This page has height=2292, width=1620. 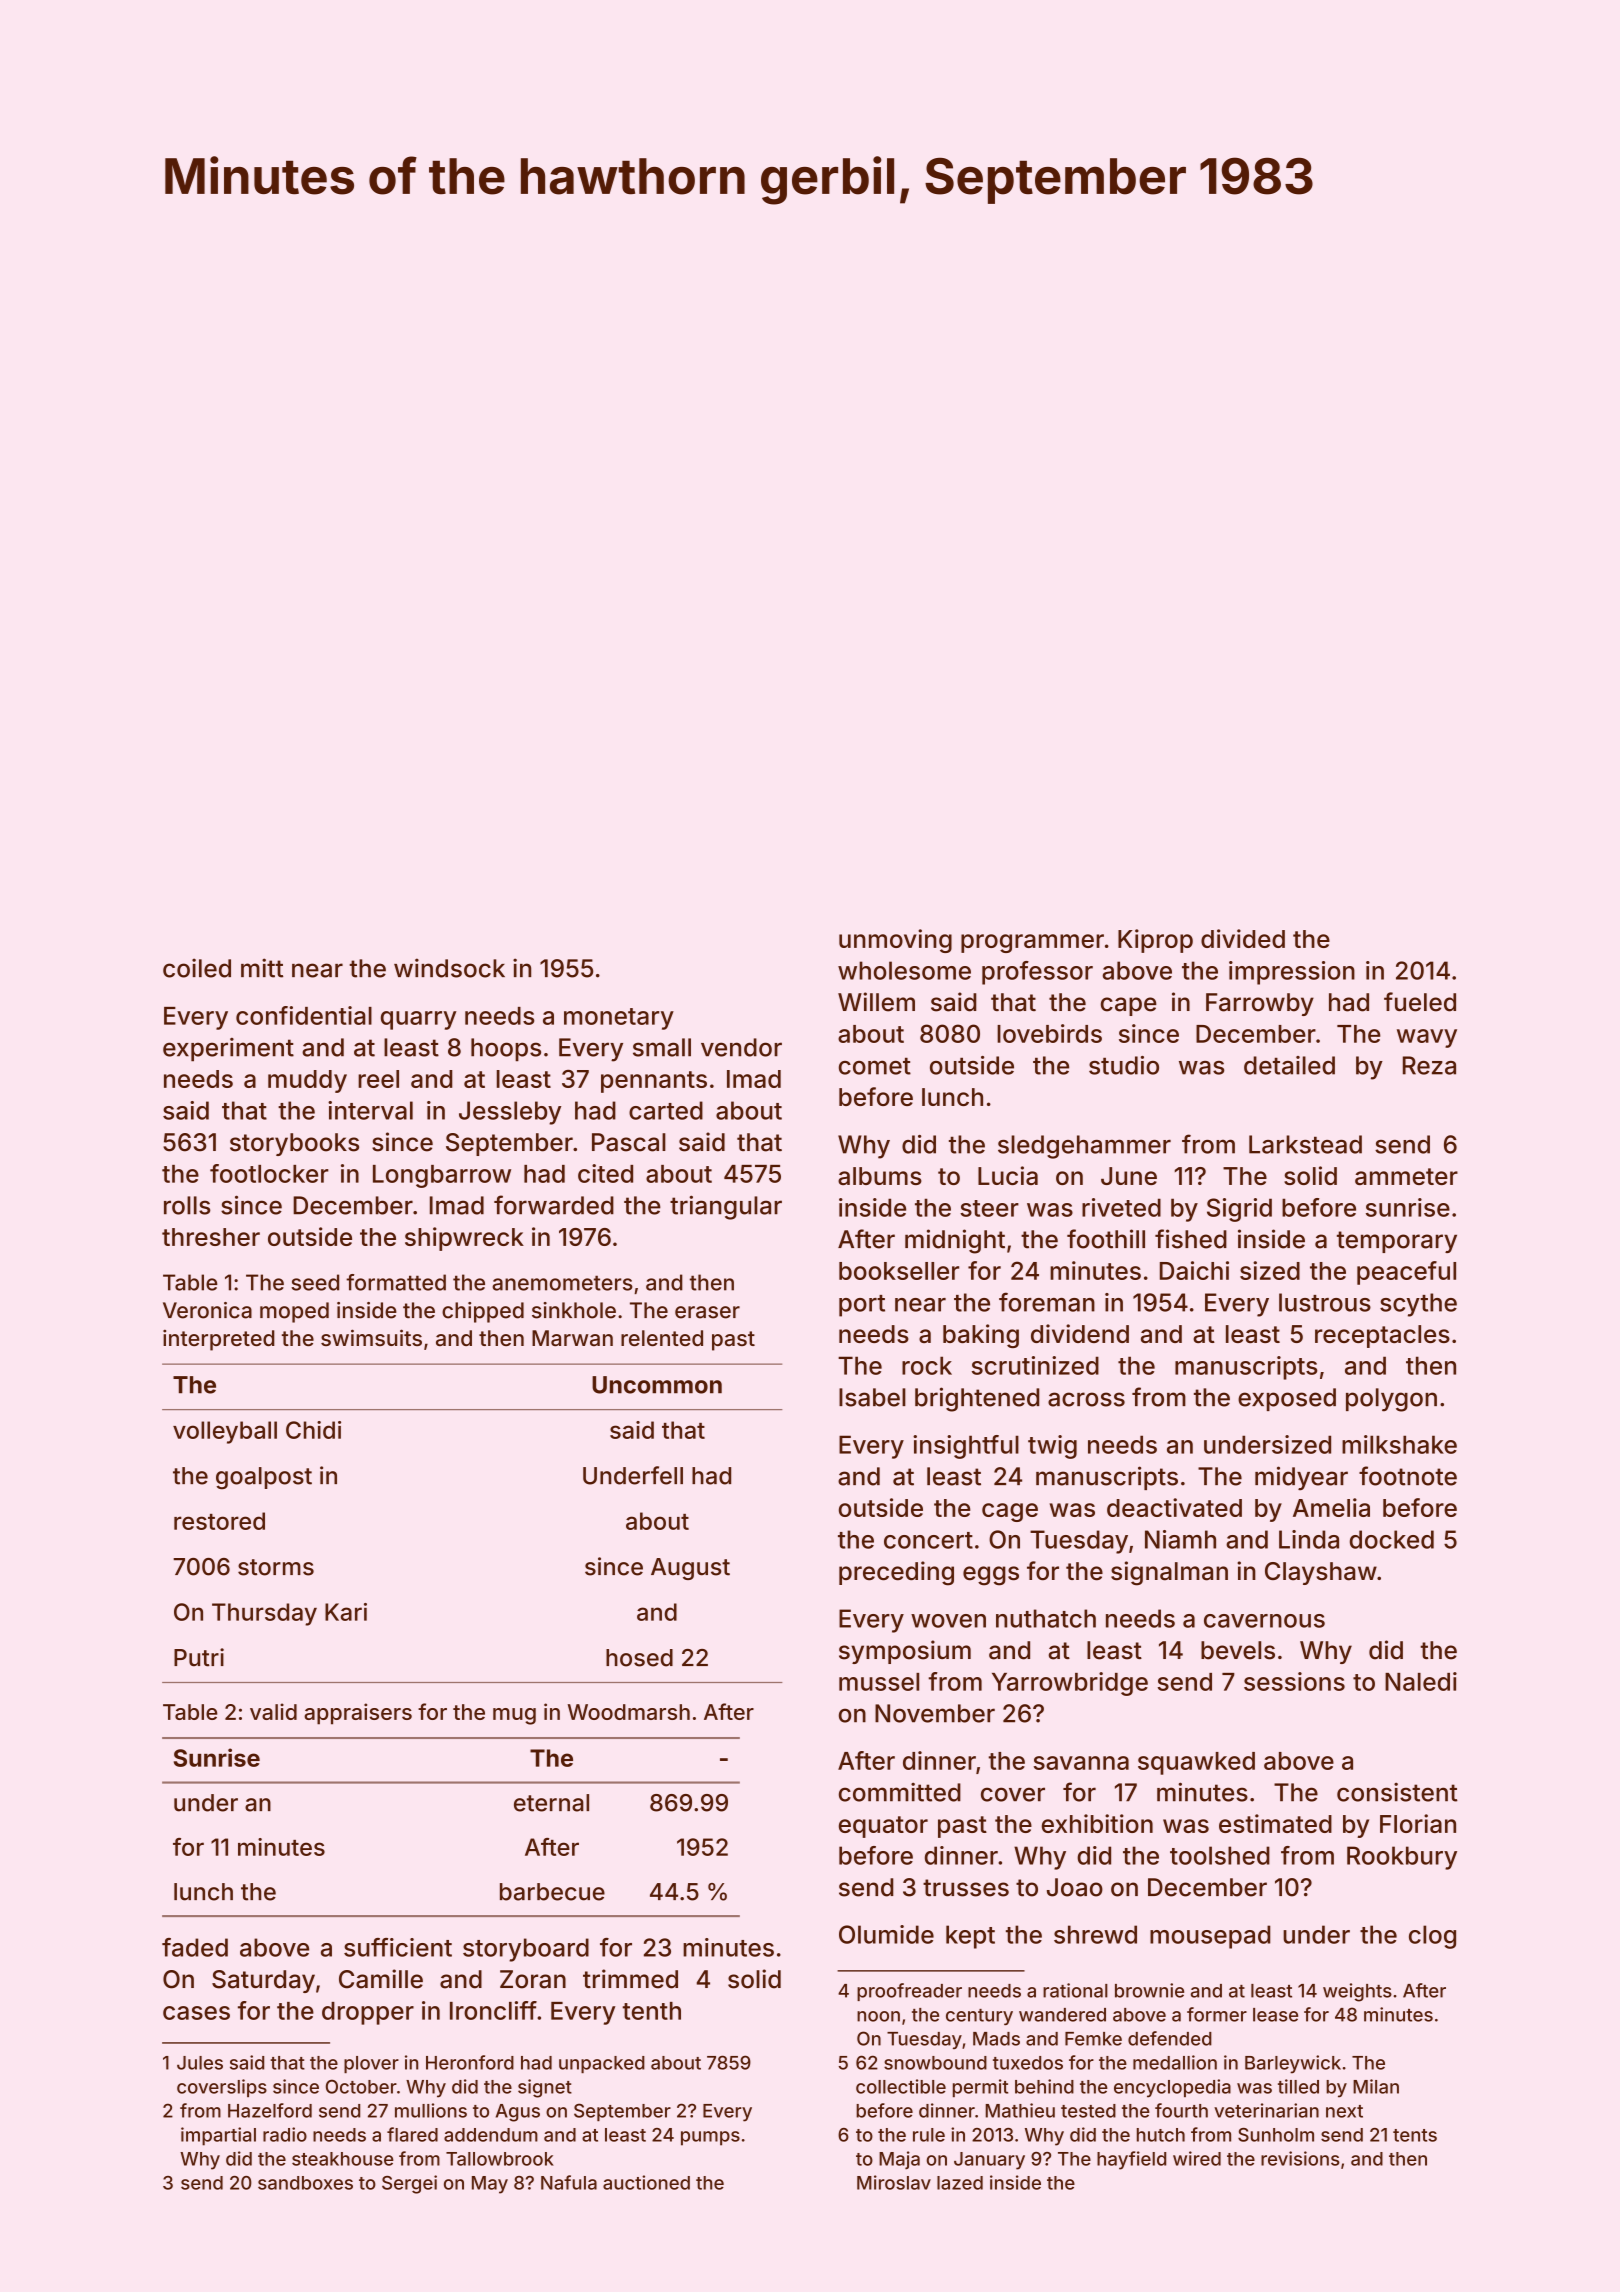 What do you see at coordinates (1432, 1937) in the page?
I see `clog` at bounding box center [1432, 1937].
